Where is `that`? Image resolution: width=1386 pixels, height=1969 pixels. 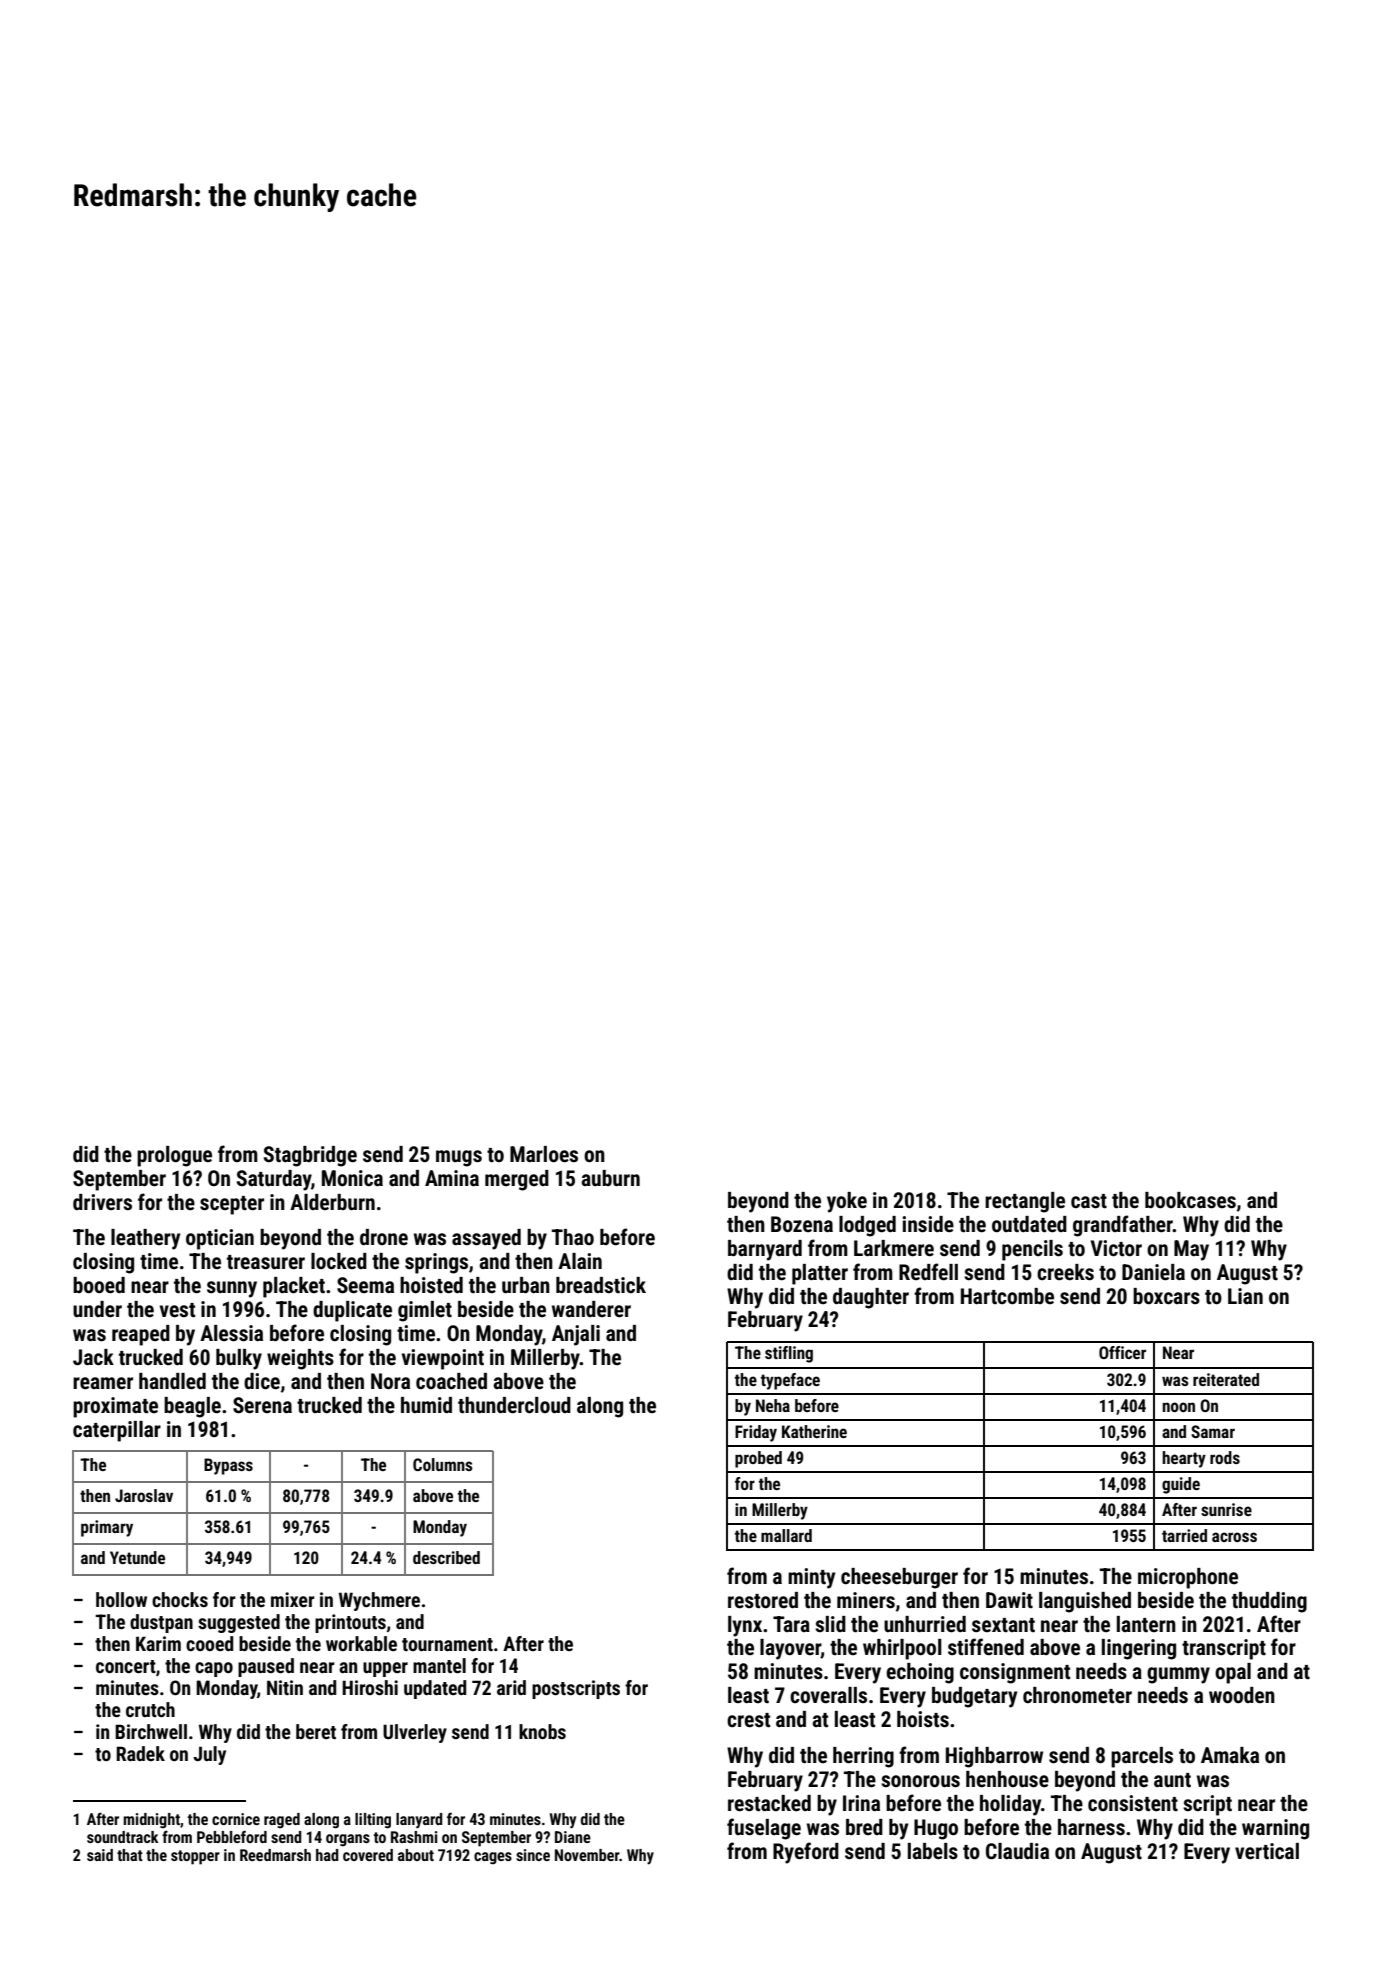
that is located at coordinates (130, 1855).
